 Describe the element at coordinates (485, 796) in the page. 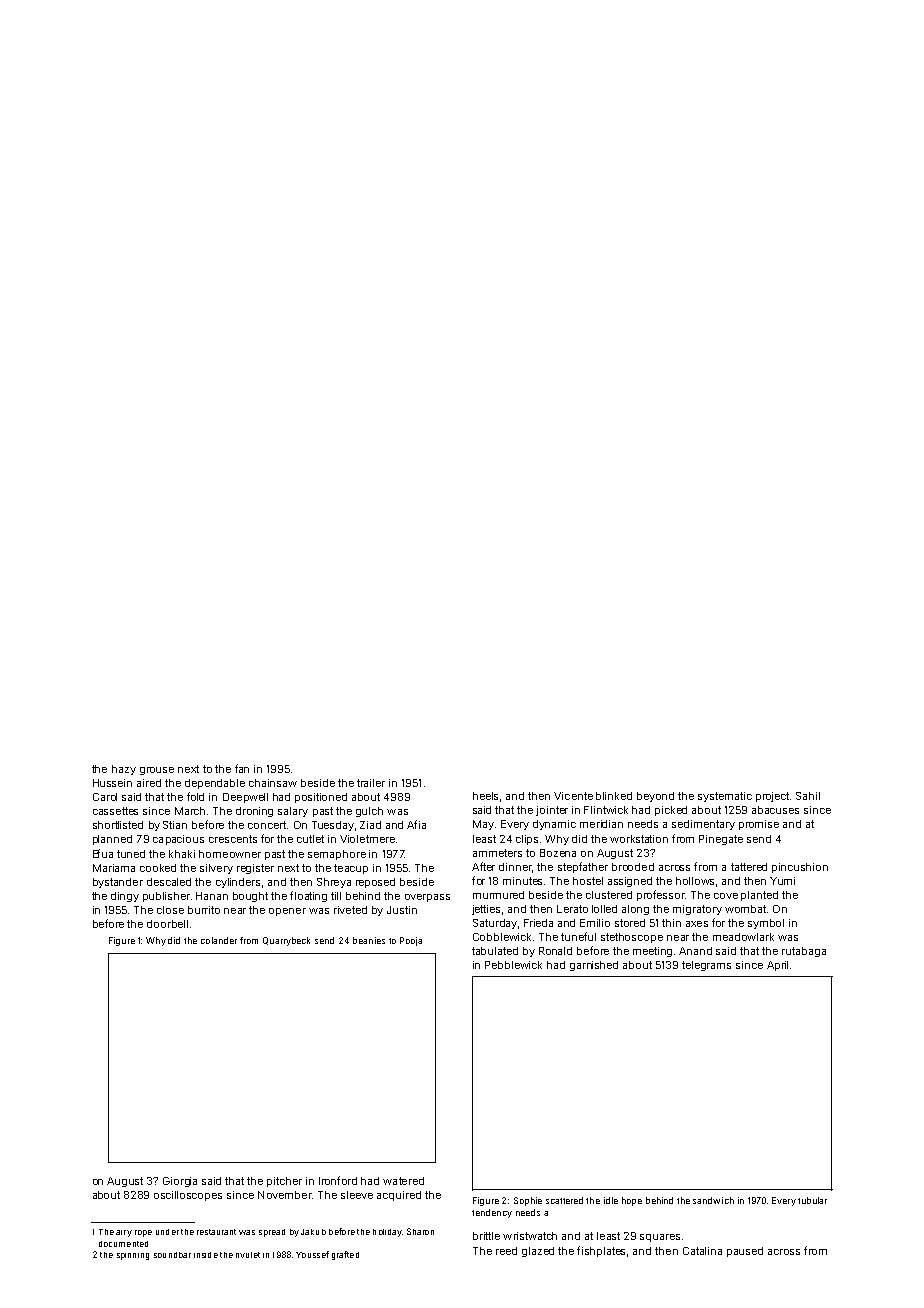

I see `heels` at that location.
